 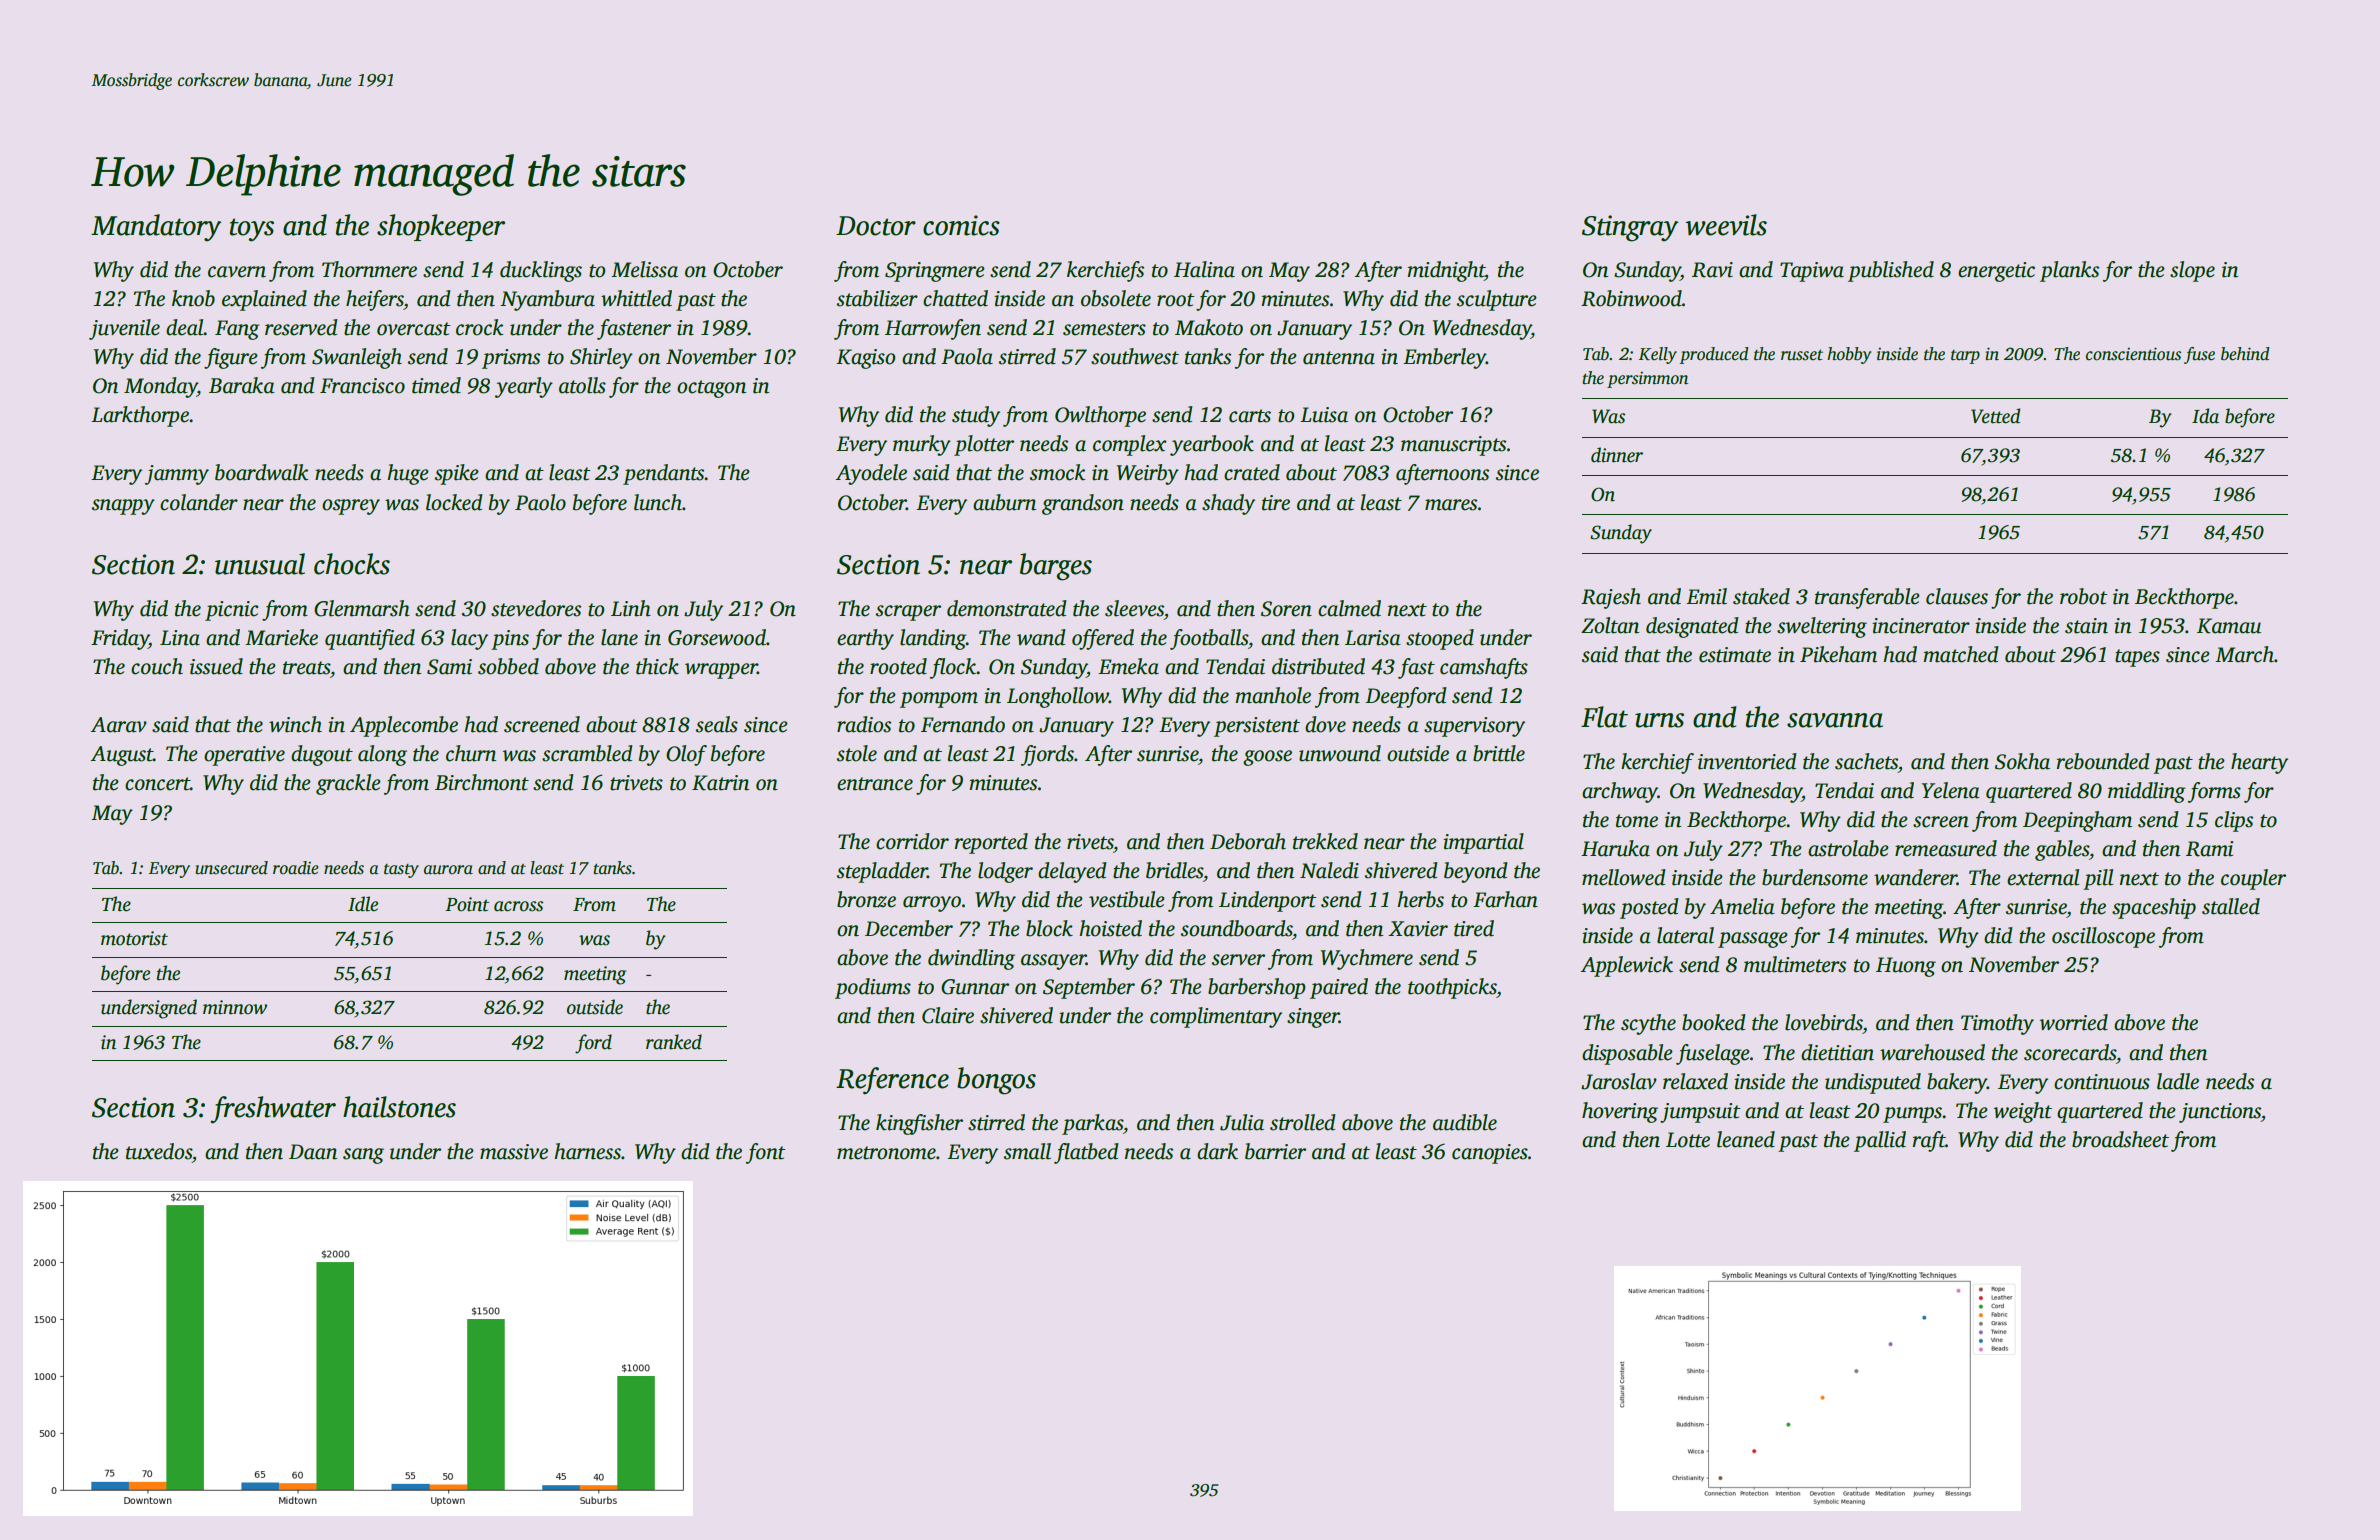 What do you see at coordinates (2154, 908) in the document?
I see `spaceship` at bounding box center [2154, 908].
